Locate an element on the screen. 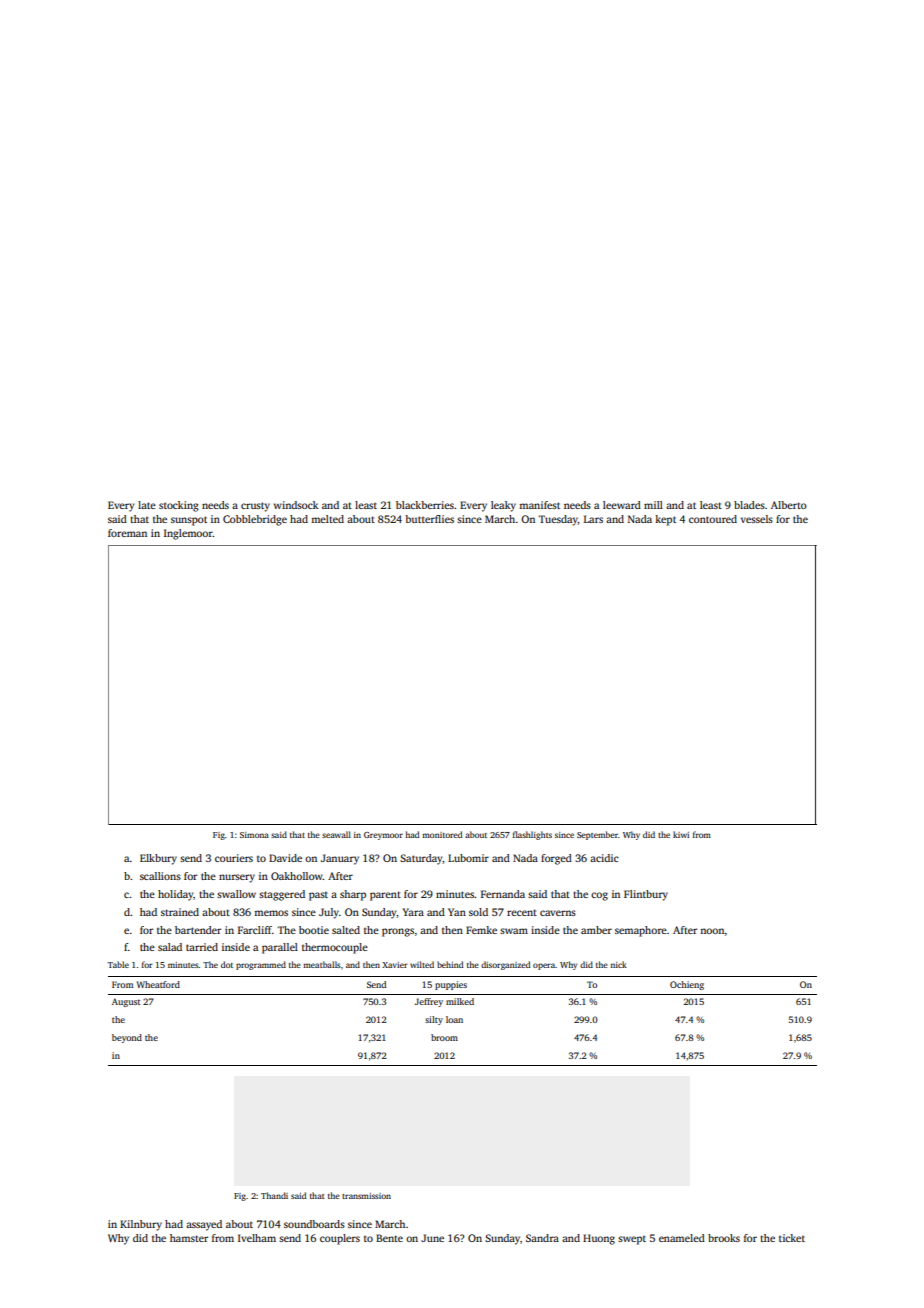  Thandi is located at coordinates (274, 1195).
